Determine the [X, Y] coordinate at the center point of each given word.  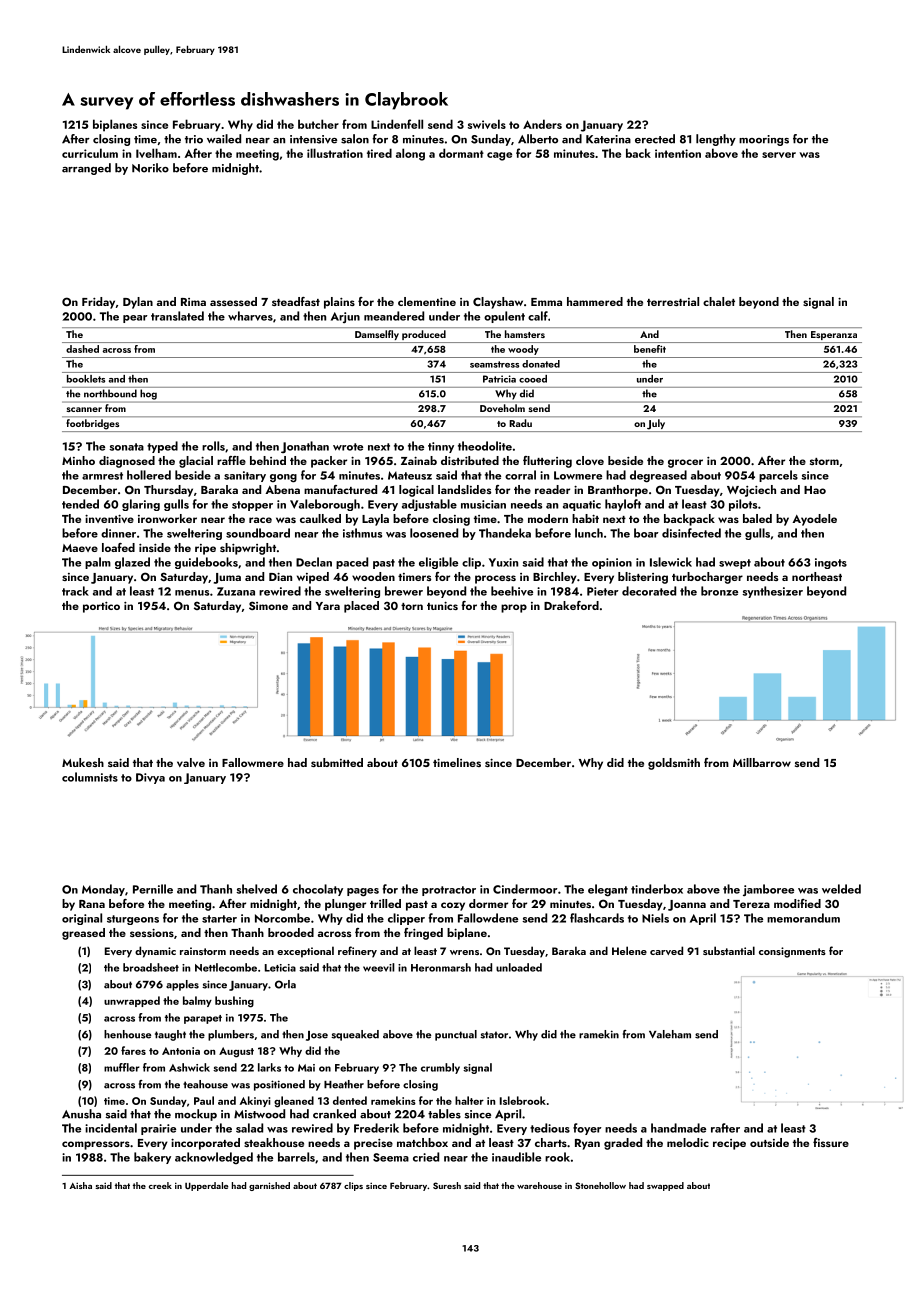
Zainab [419, 460]
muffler [122, 1067]
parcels [778, 476]
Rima [193, 302]
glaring [141, 505]
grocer [685, 463]
